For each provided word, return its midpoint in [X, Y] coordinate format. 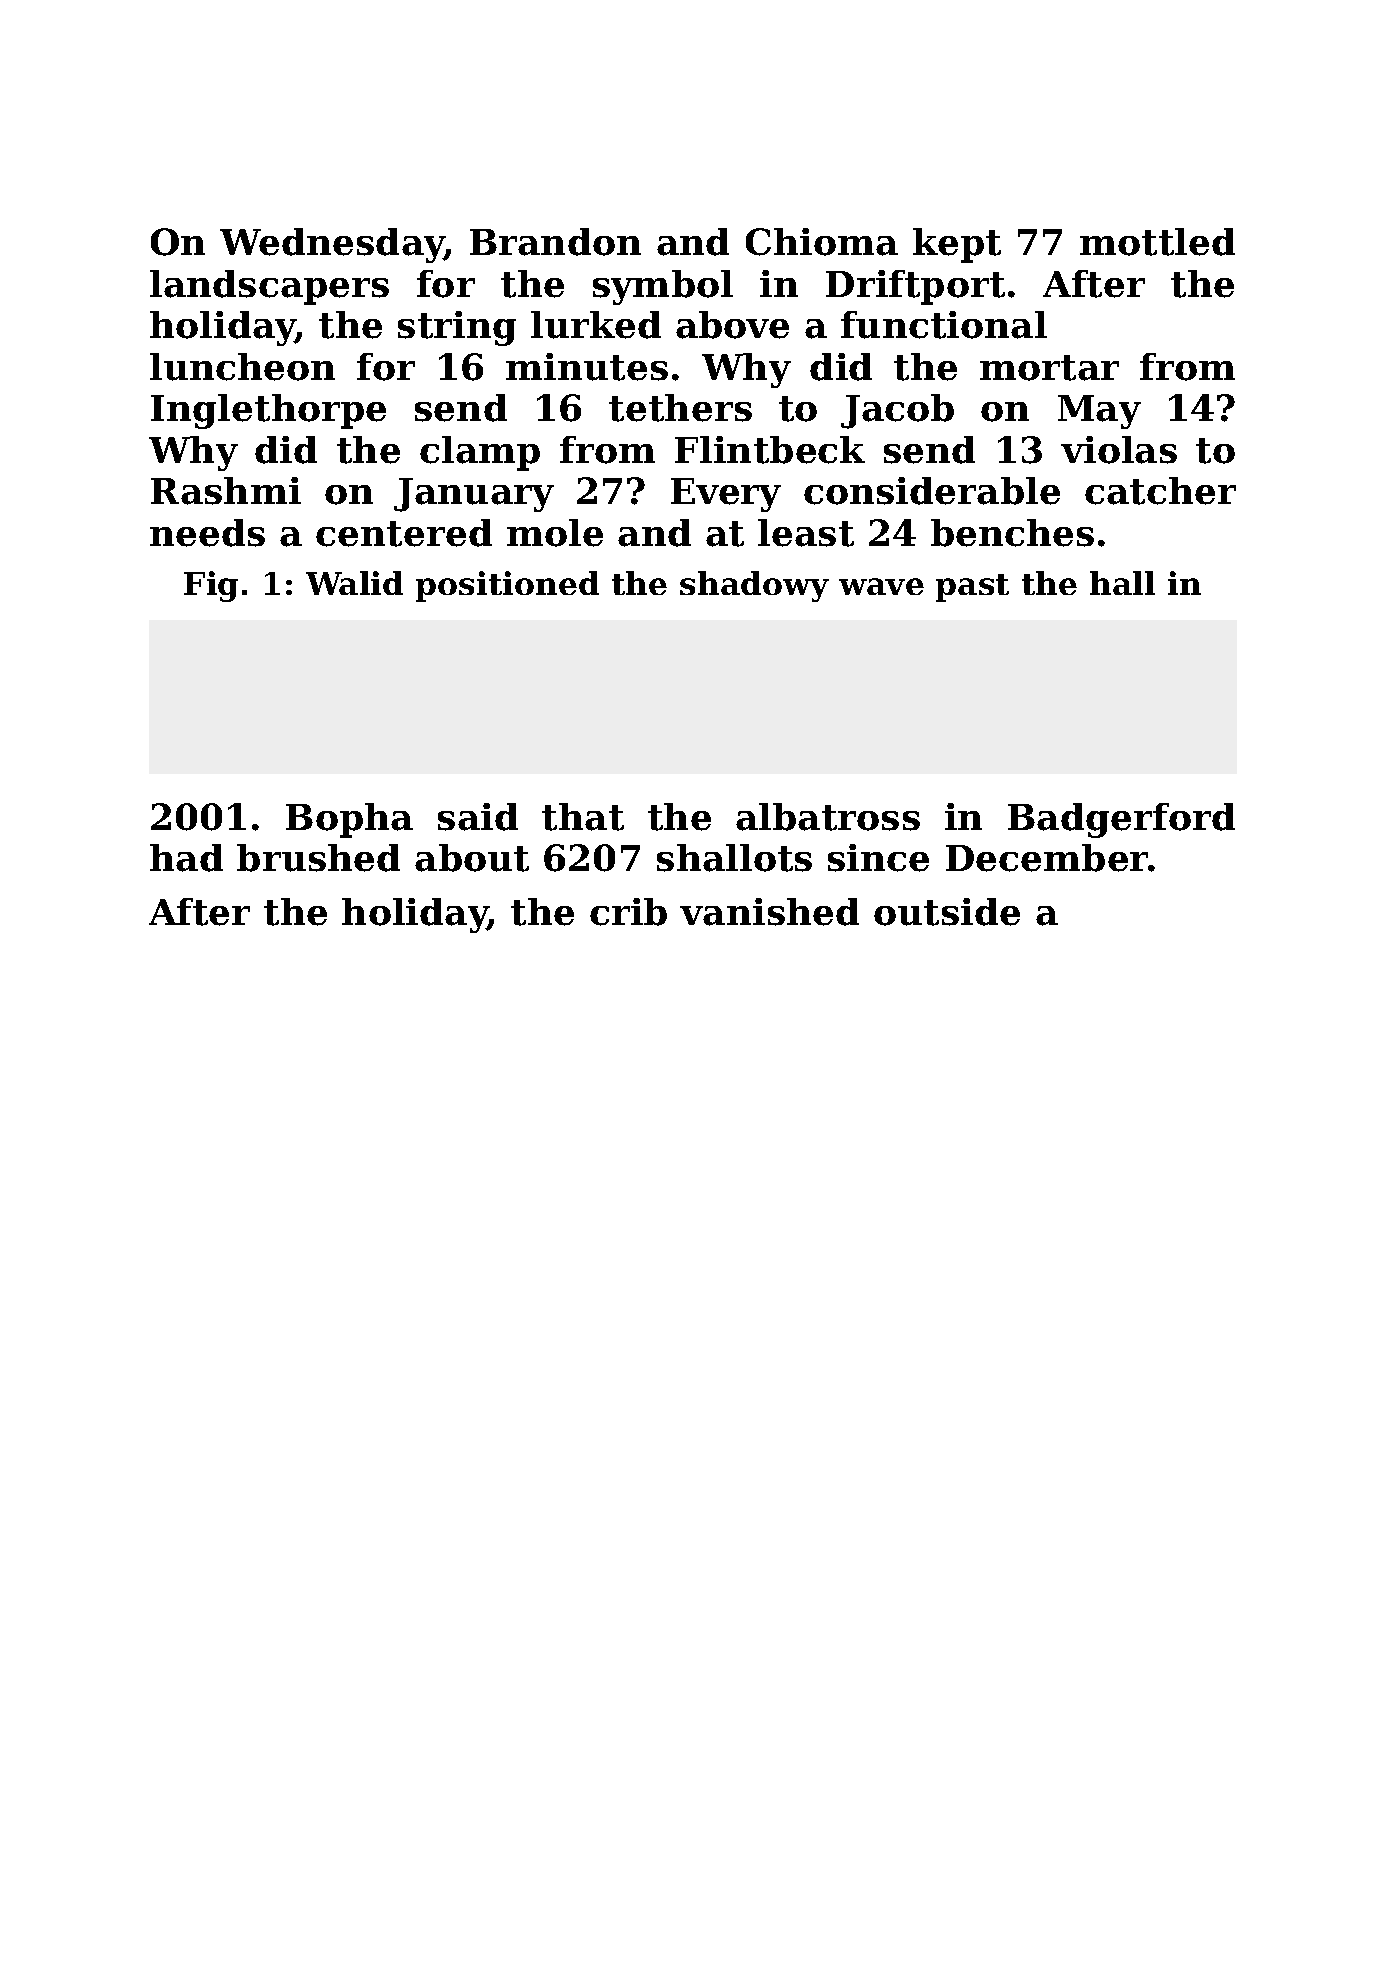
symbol [663, 287]
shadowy [754, 586]
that [583, 817]
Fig [211, 586]
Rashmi [226, 491]
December [1047, 858]
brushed [318, 858]
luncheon [242, 367]
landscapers [269, 287]
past [972, 588]
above [732, 325]
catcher [1160, 491]
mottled [1157, 242]
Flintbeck [770, 450]
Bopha [349, 820]
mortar [1049, 368]
